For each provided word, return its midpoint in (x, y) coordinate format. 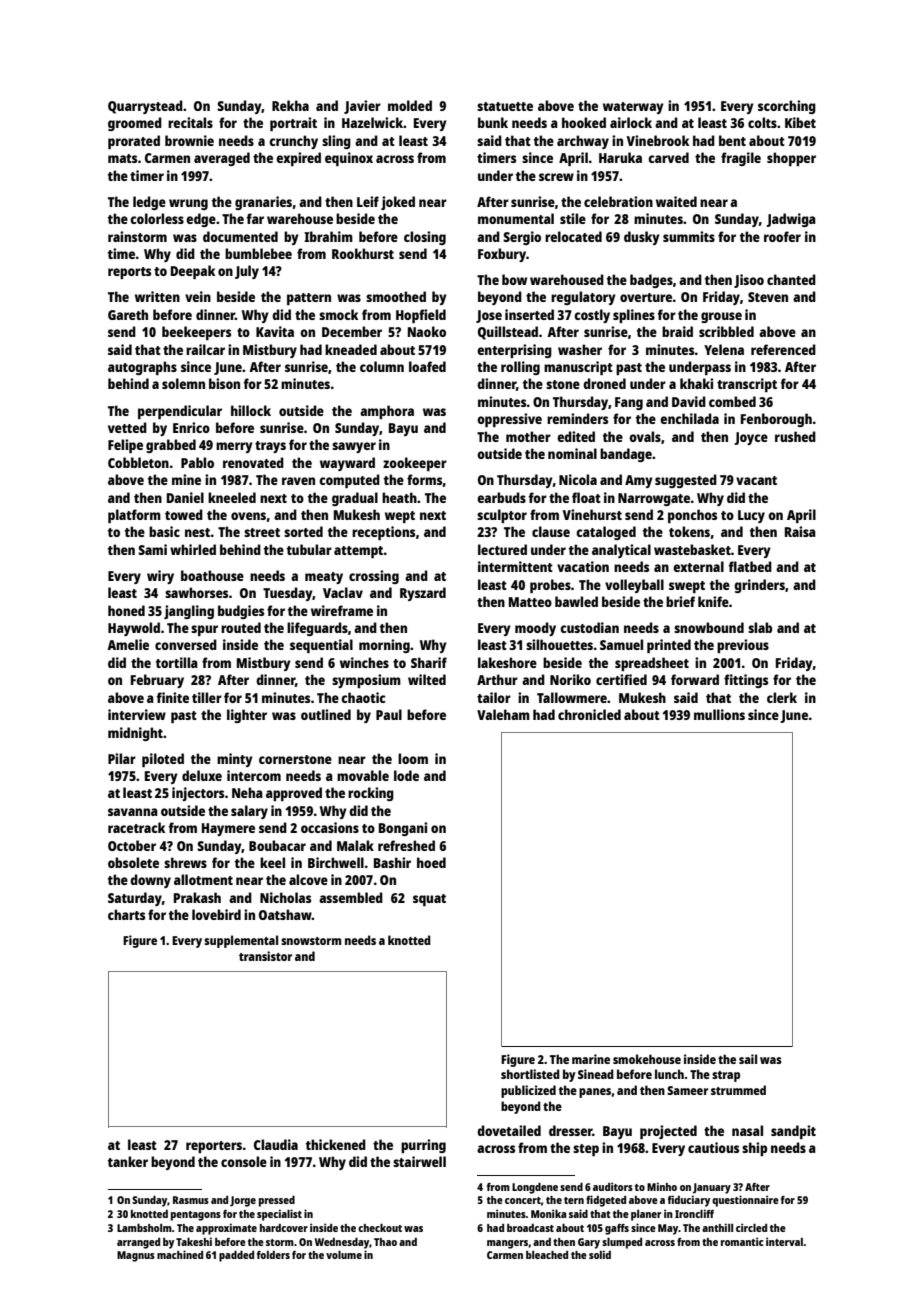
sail (748, 1059)
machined (180, 1254)
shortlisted (530, 1074)
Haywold (134, 629)
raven (298, 481)
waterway (633, 108)
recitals (190, 122)
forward (695, 679)
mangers (507, 1244)
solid (600, 1254)
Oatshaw (285, 914)
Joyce (751, 438)
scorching (787, 107)
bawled (576, 601)
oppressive (509, 420)
